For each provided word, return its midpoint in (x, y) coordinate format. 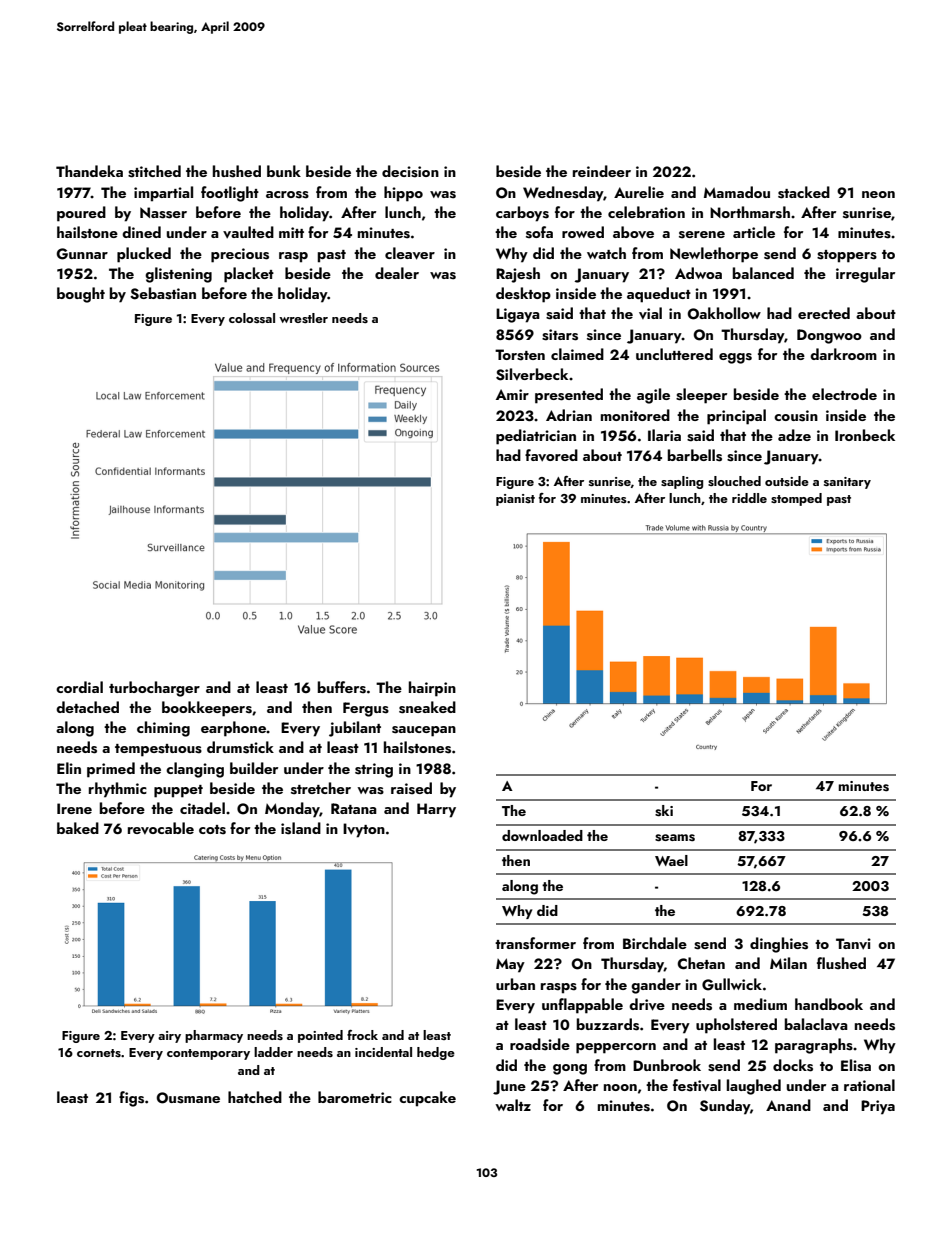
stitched (154, 171)
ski (664, 811)
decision (410, 171)
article (754, 232)
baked (78, 828)
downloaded (542, 835)
